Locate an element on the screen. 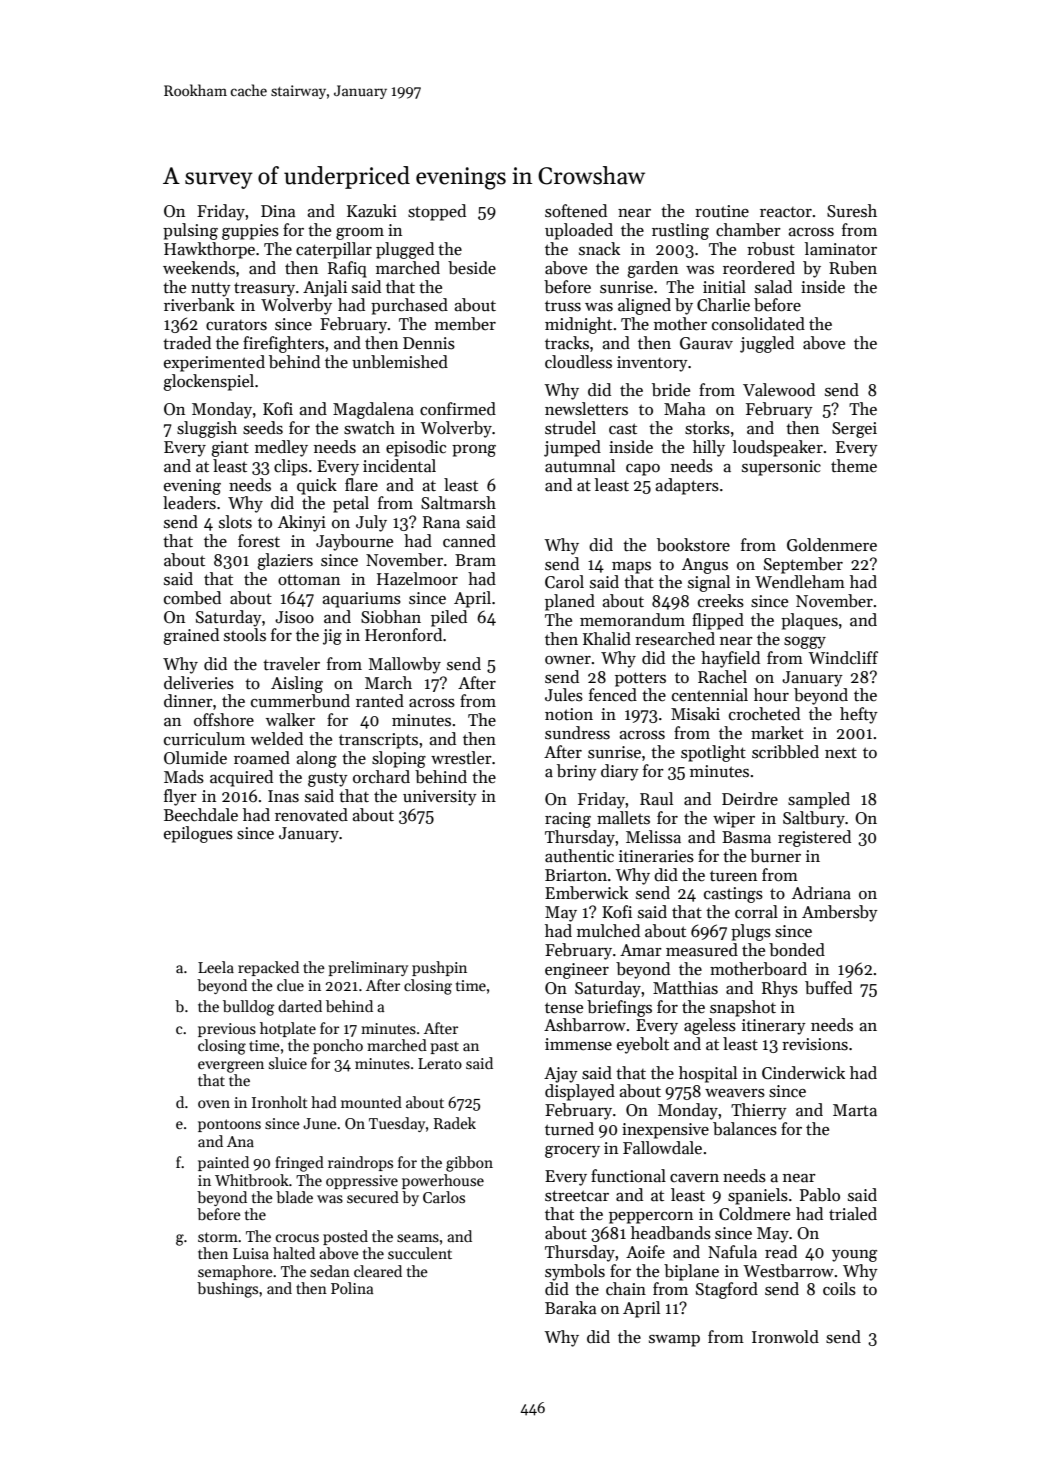 This screenshot has height=1478, width=1041. bushings is located at coordinates (227, 1290).
